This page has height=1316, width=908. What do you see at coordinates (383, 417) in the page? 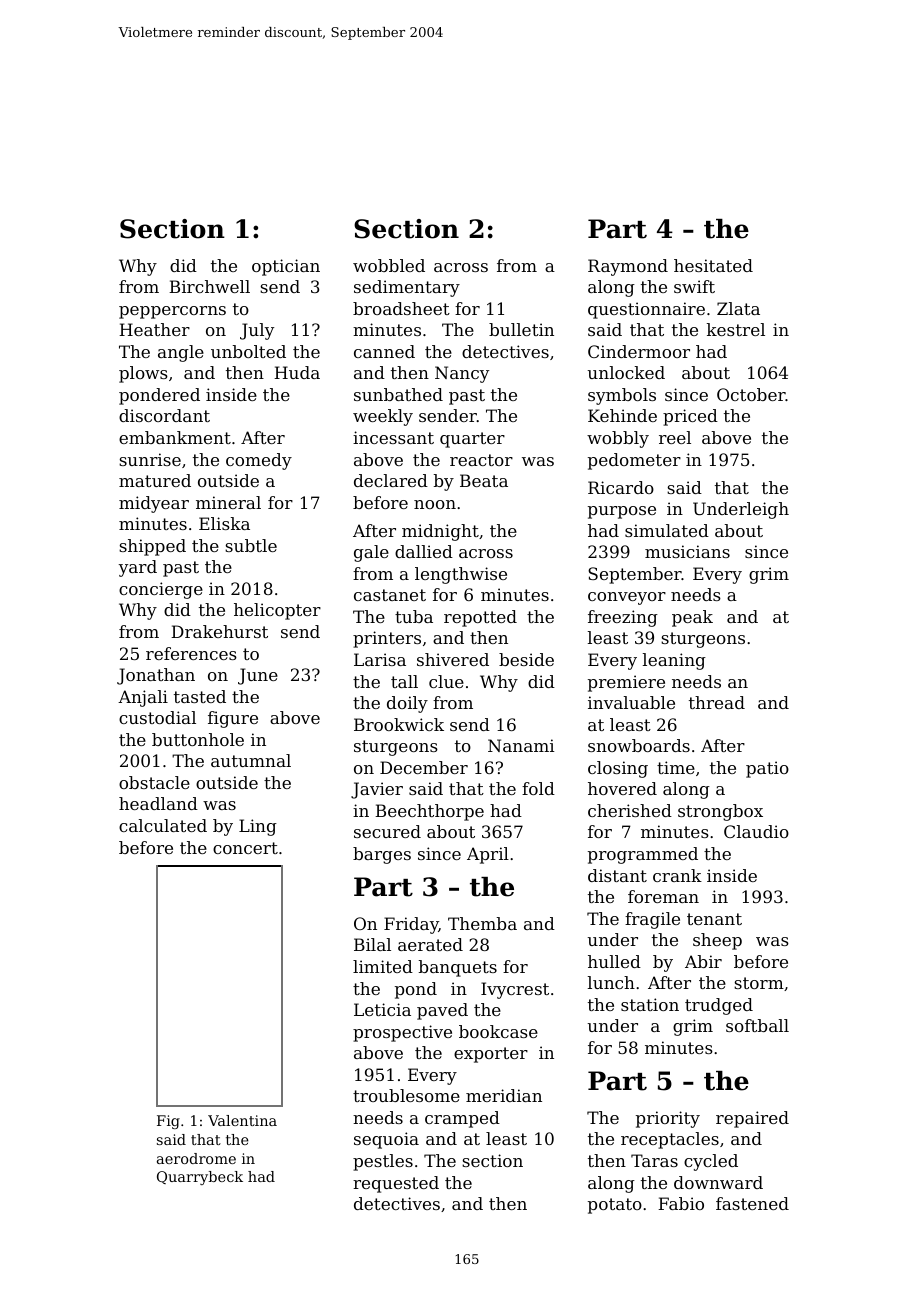
I see `weekly` at bounding box center [383, 417].
